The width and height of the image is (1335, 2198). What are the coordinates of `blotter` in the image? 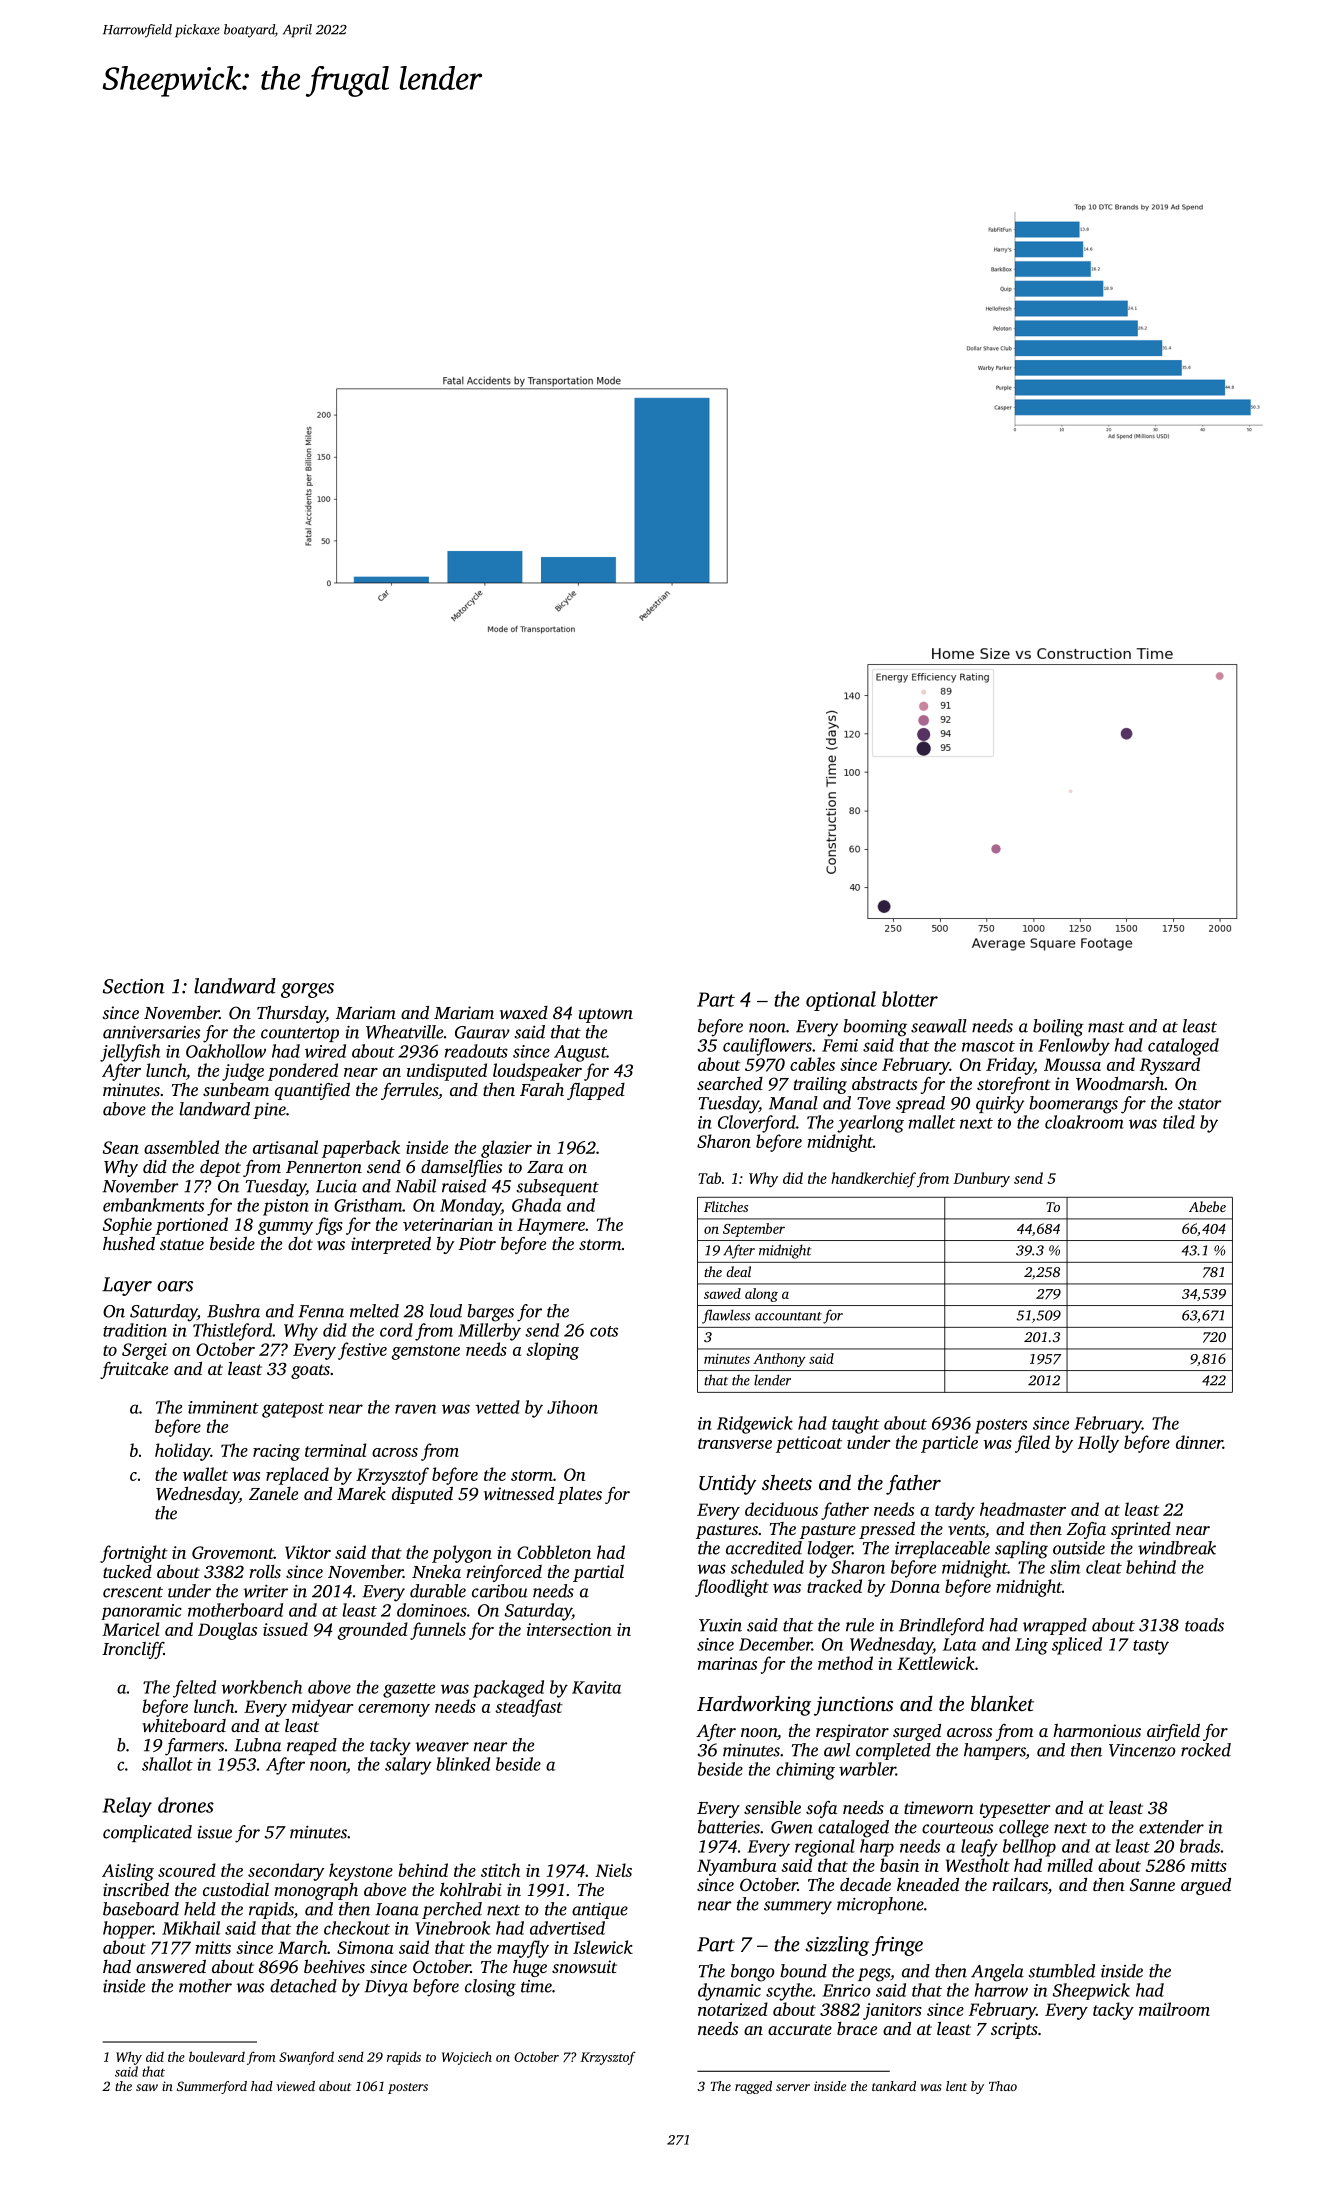 It's located at (910, 999).
